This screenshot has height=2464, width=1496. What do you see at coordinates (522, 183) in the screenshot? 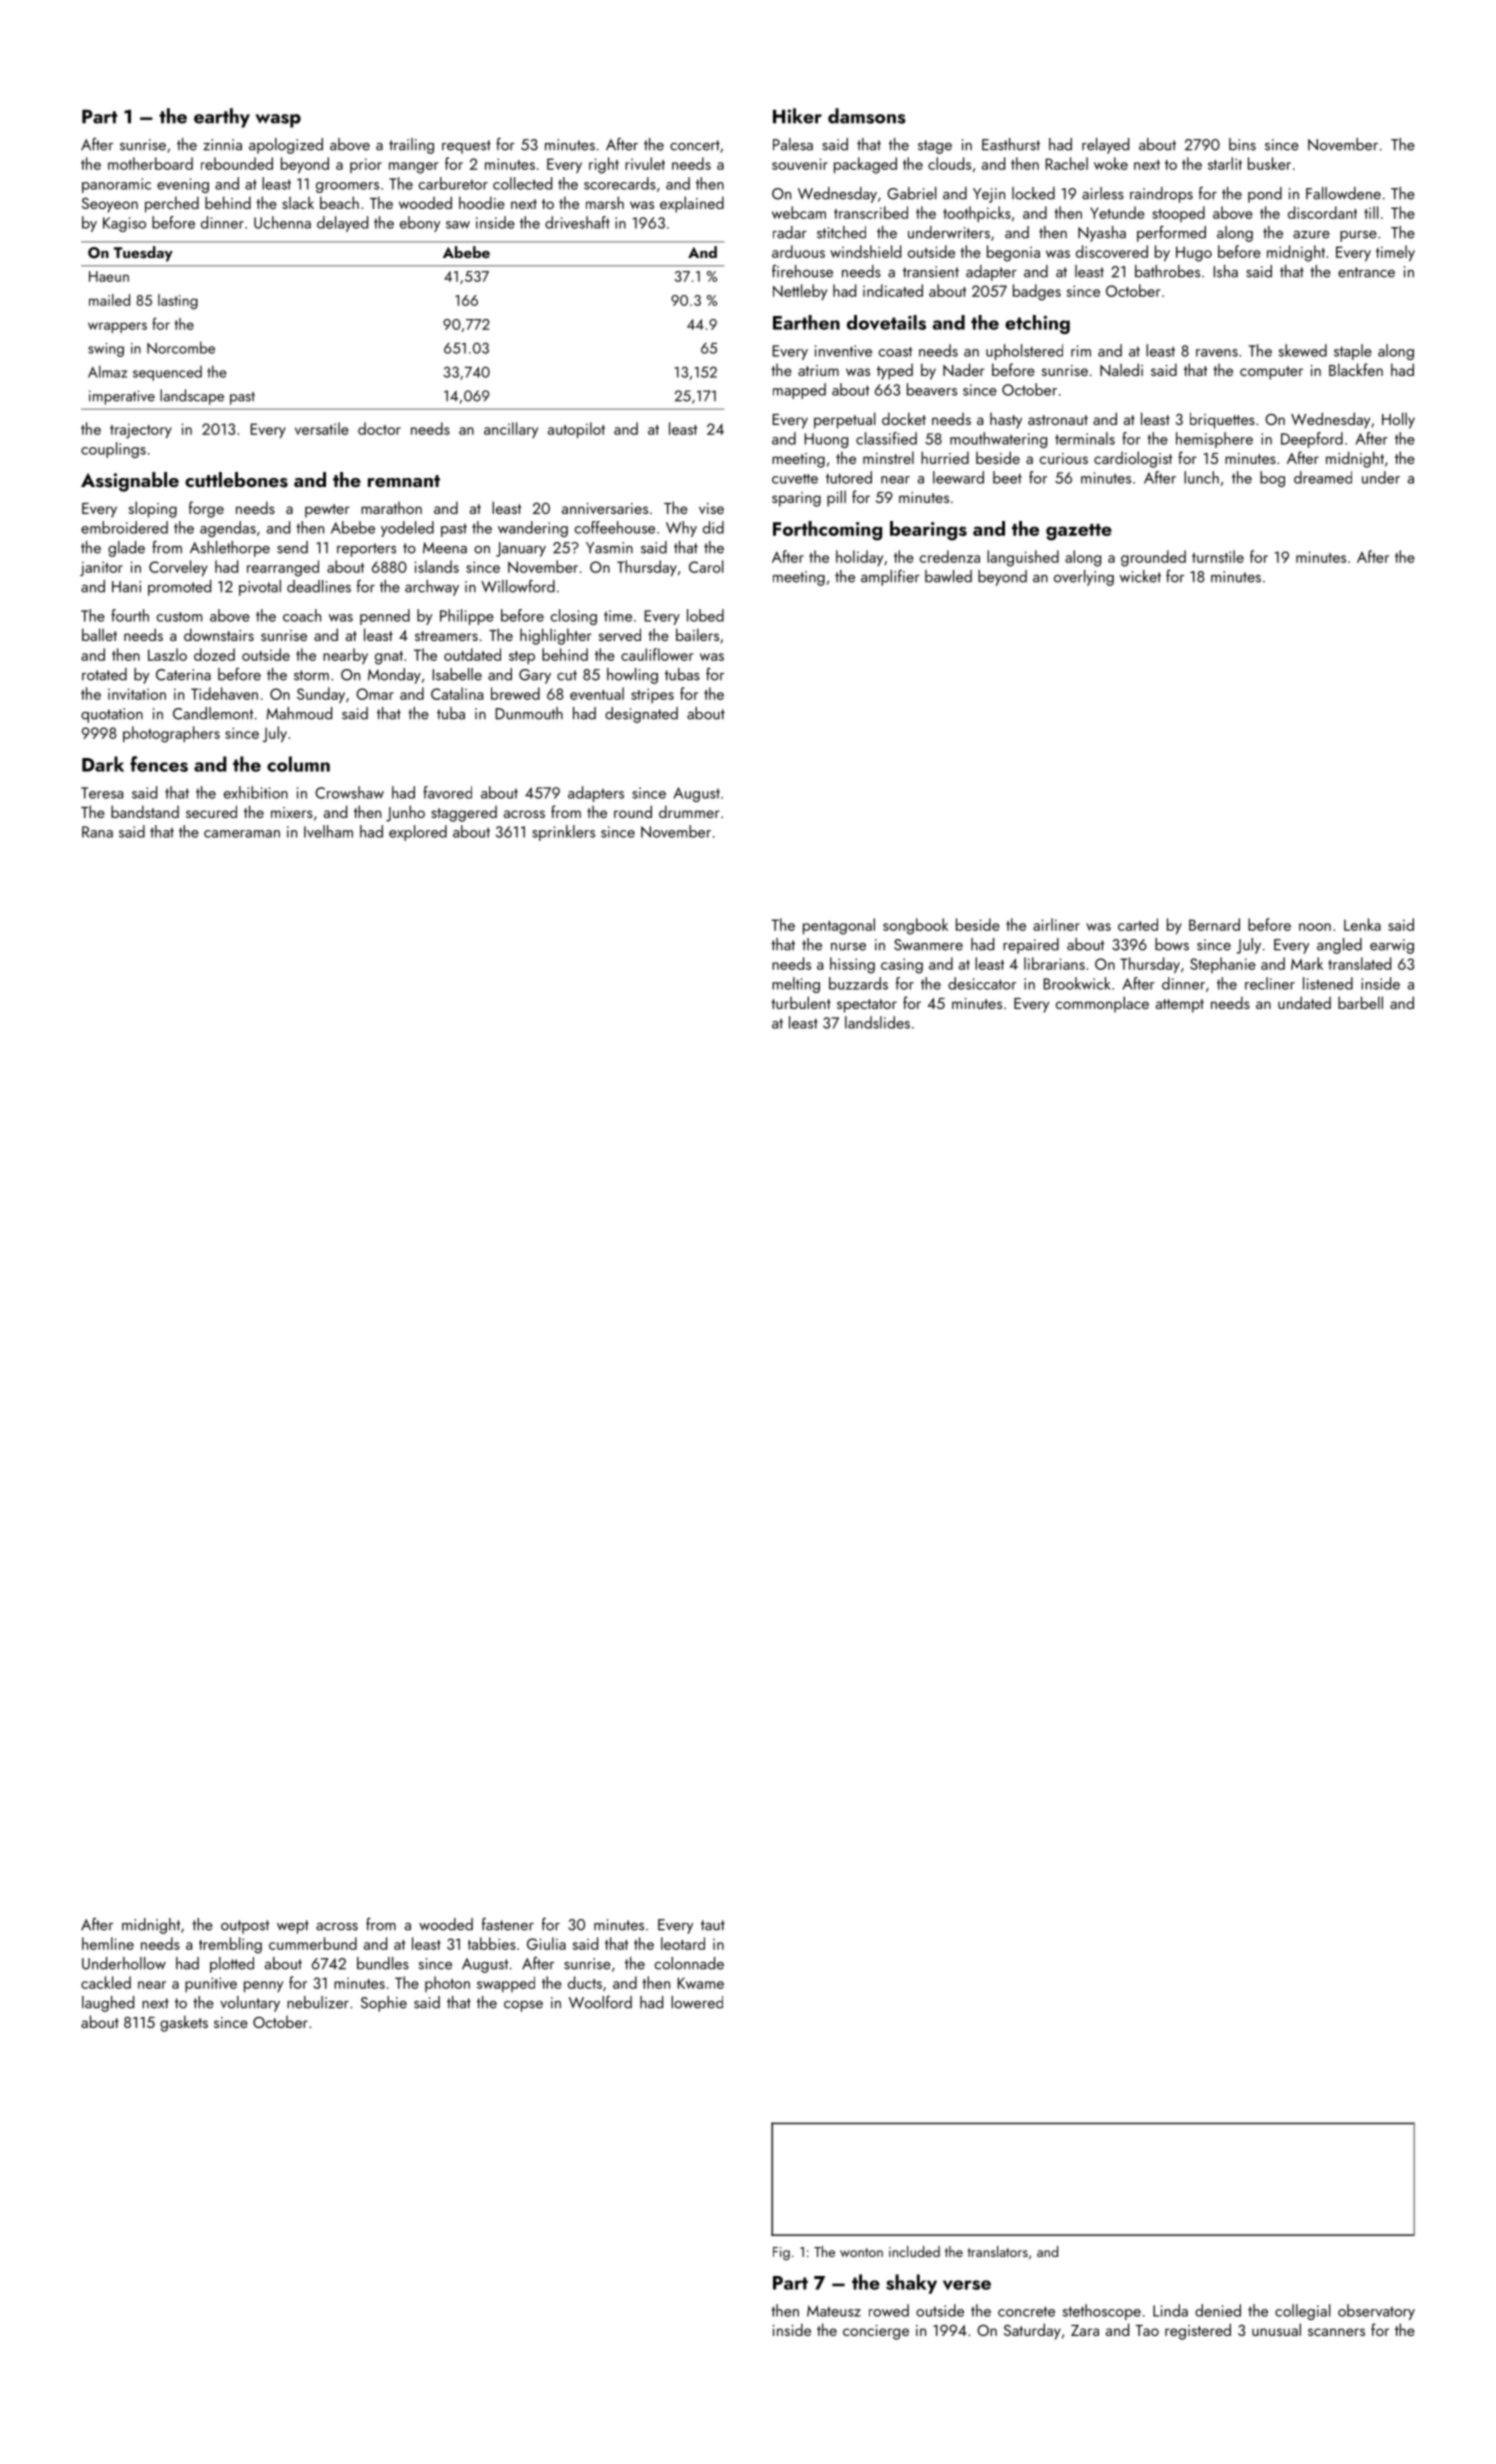
I see `collected` at bounding box center [522, 183].
